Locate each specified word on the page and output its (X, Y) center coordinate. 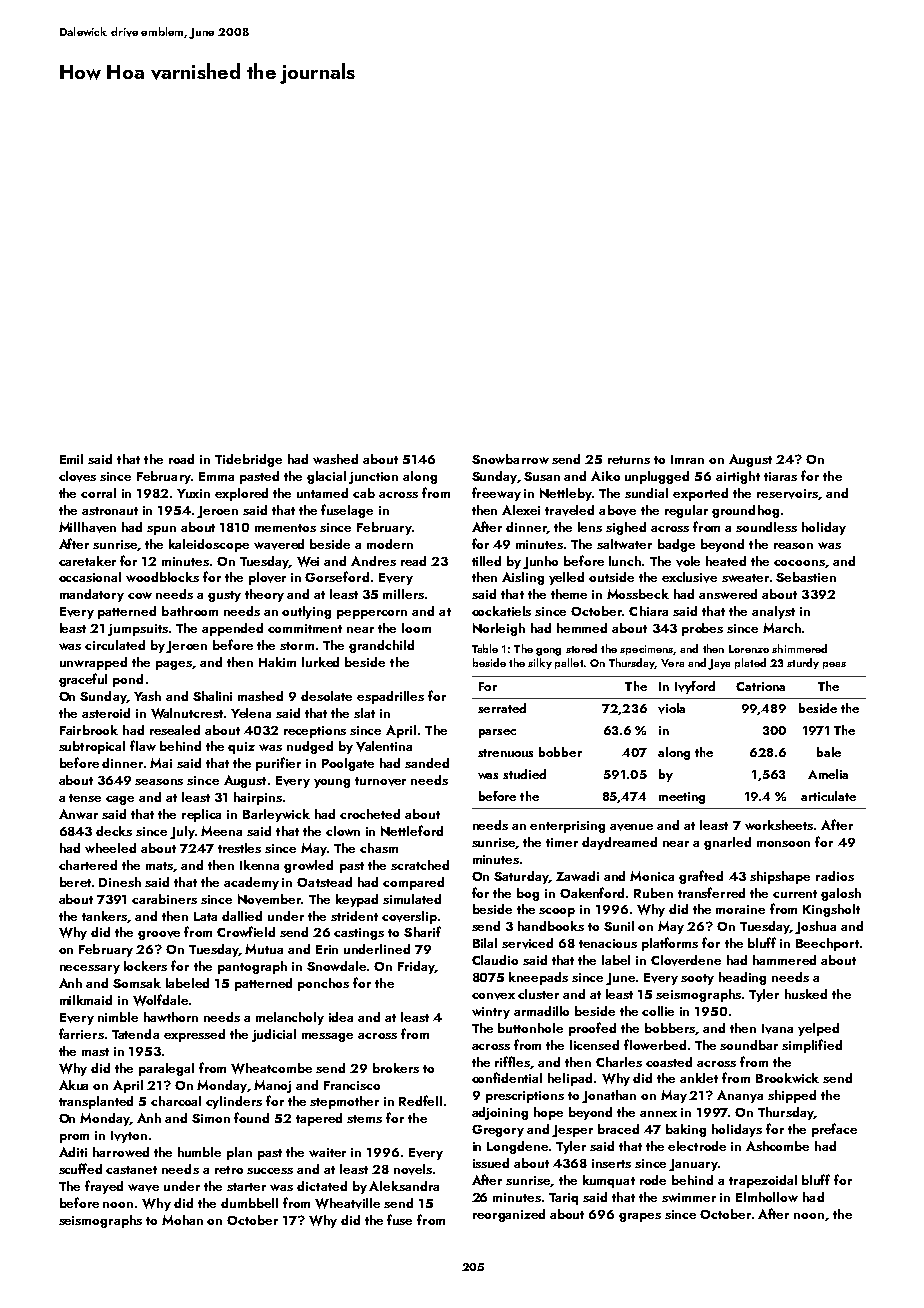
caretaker (87, 561)
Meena (221, 831)
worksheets (779, 825)
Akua (73, 1085)
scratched (420, 865)
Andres (373, 561)
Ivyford (695, 687)
